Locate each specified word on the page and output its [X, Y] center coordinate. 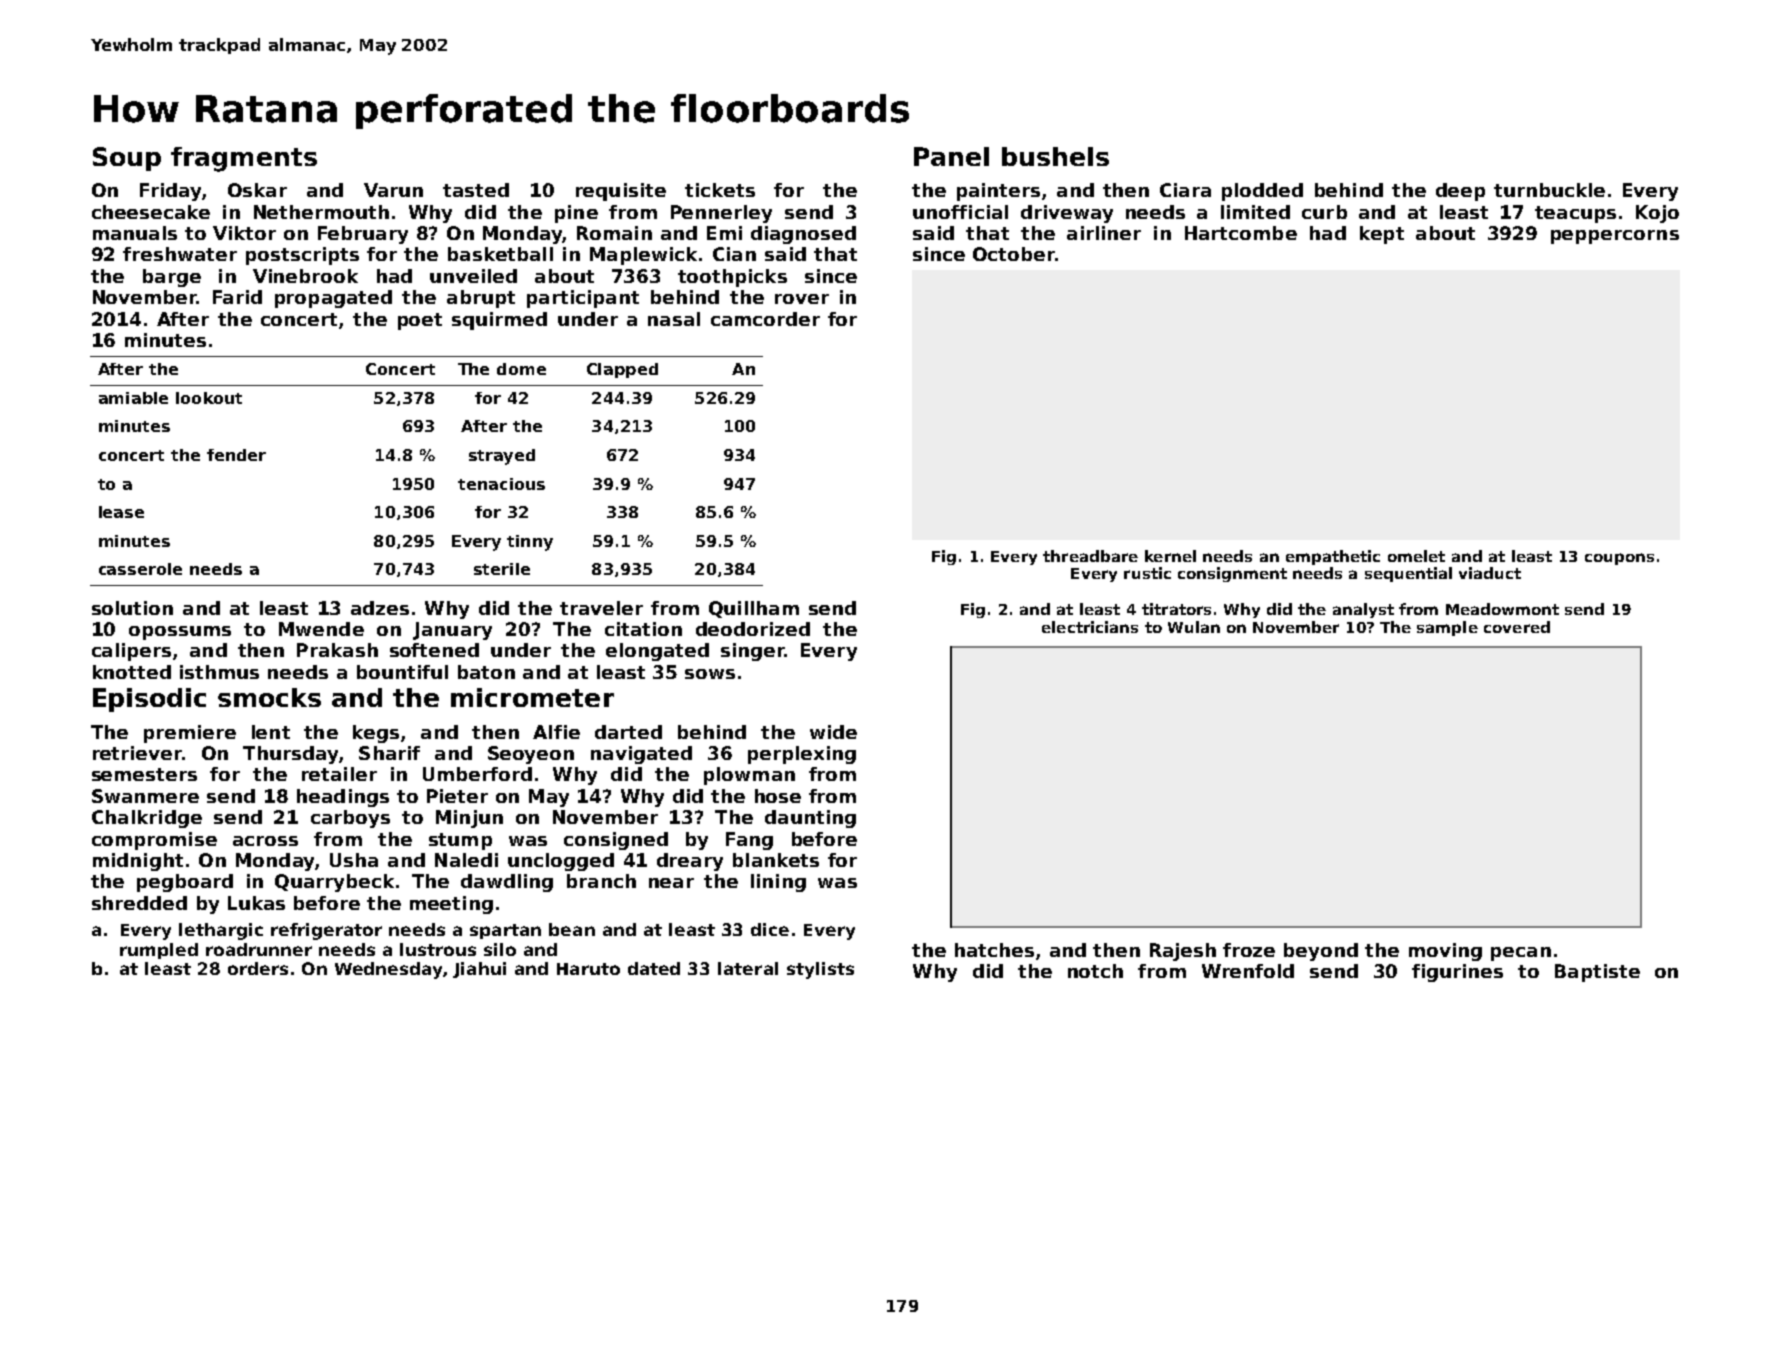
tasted [476, 190]
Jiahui [479, 970]
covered [1517, 627]
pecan [1521, 954]
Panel [951, 156]
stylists [820, 970]
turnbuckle [1549, 190]
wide [833, 732]
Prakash [337, 650]
